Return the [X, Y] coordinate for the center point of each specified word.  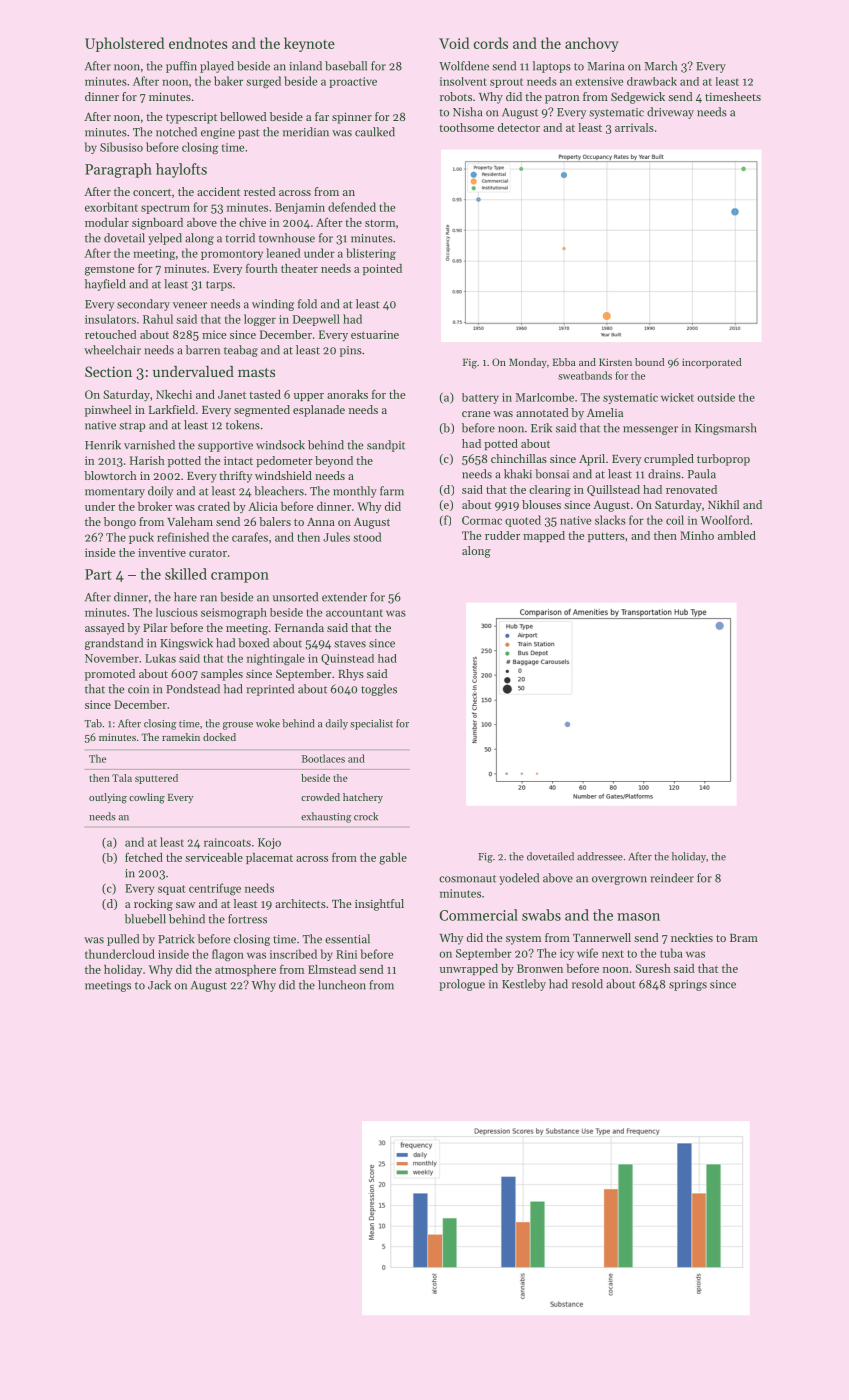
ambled [737, 535]
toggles [379, 690]
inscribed [293, 954]
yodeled [519, 879]
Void [454, 43]
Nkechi [174, 394]
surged [263, 82]
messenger [650, 430]
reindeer [672, 878]
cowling [147, 798]
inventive [162, 552]
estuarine [375, 334]
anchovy [592, 44]
